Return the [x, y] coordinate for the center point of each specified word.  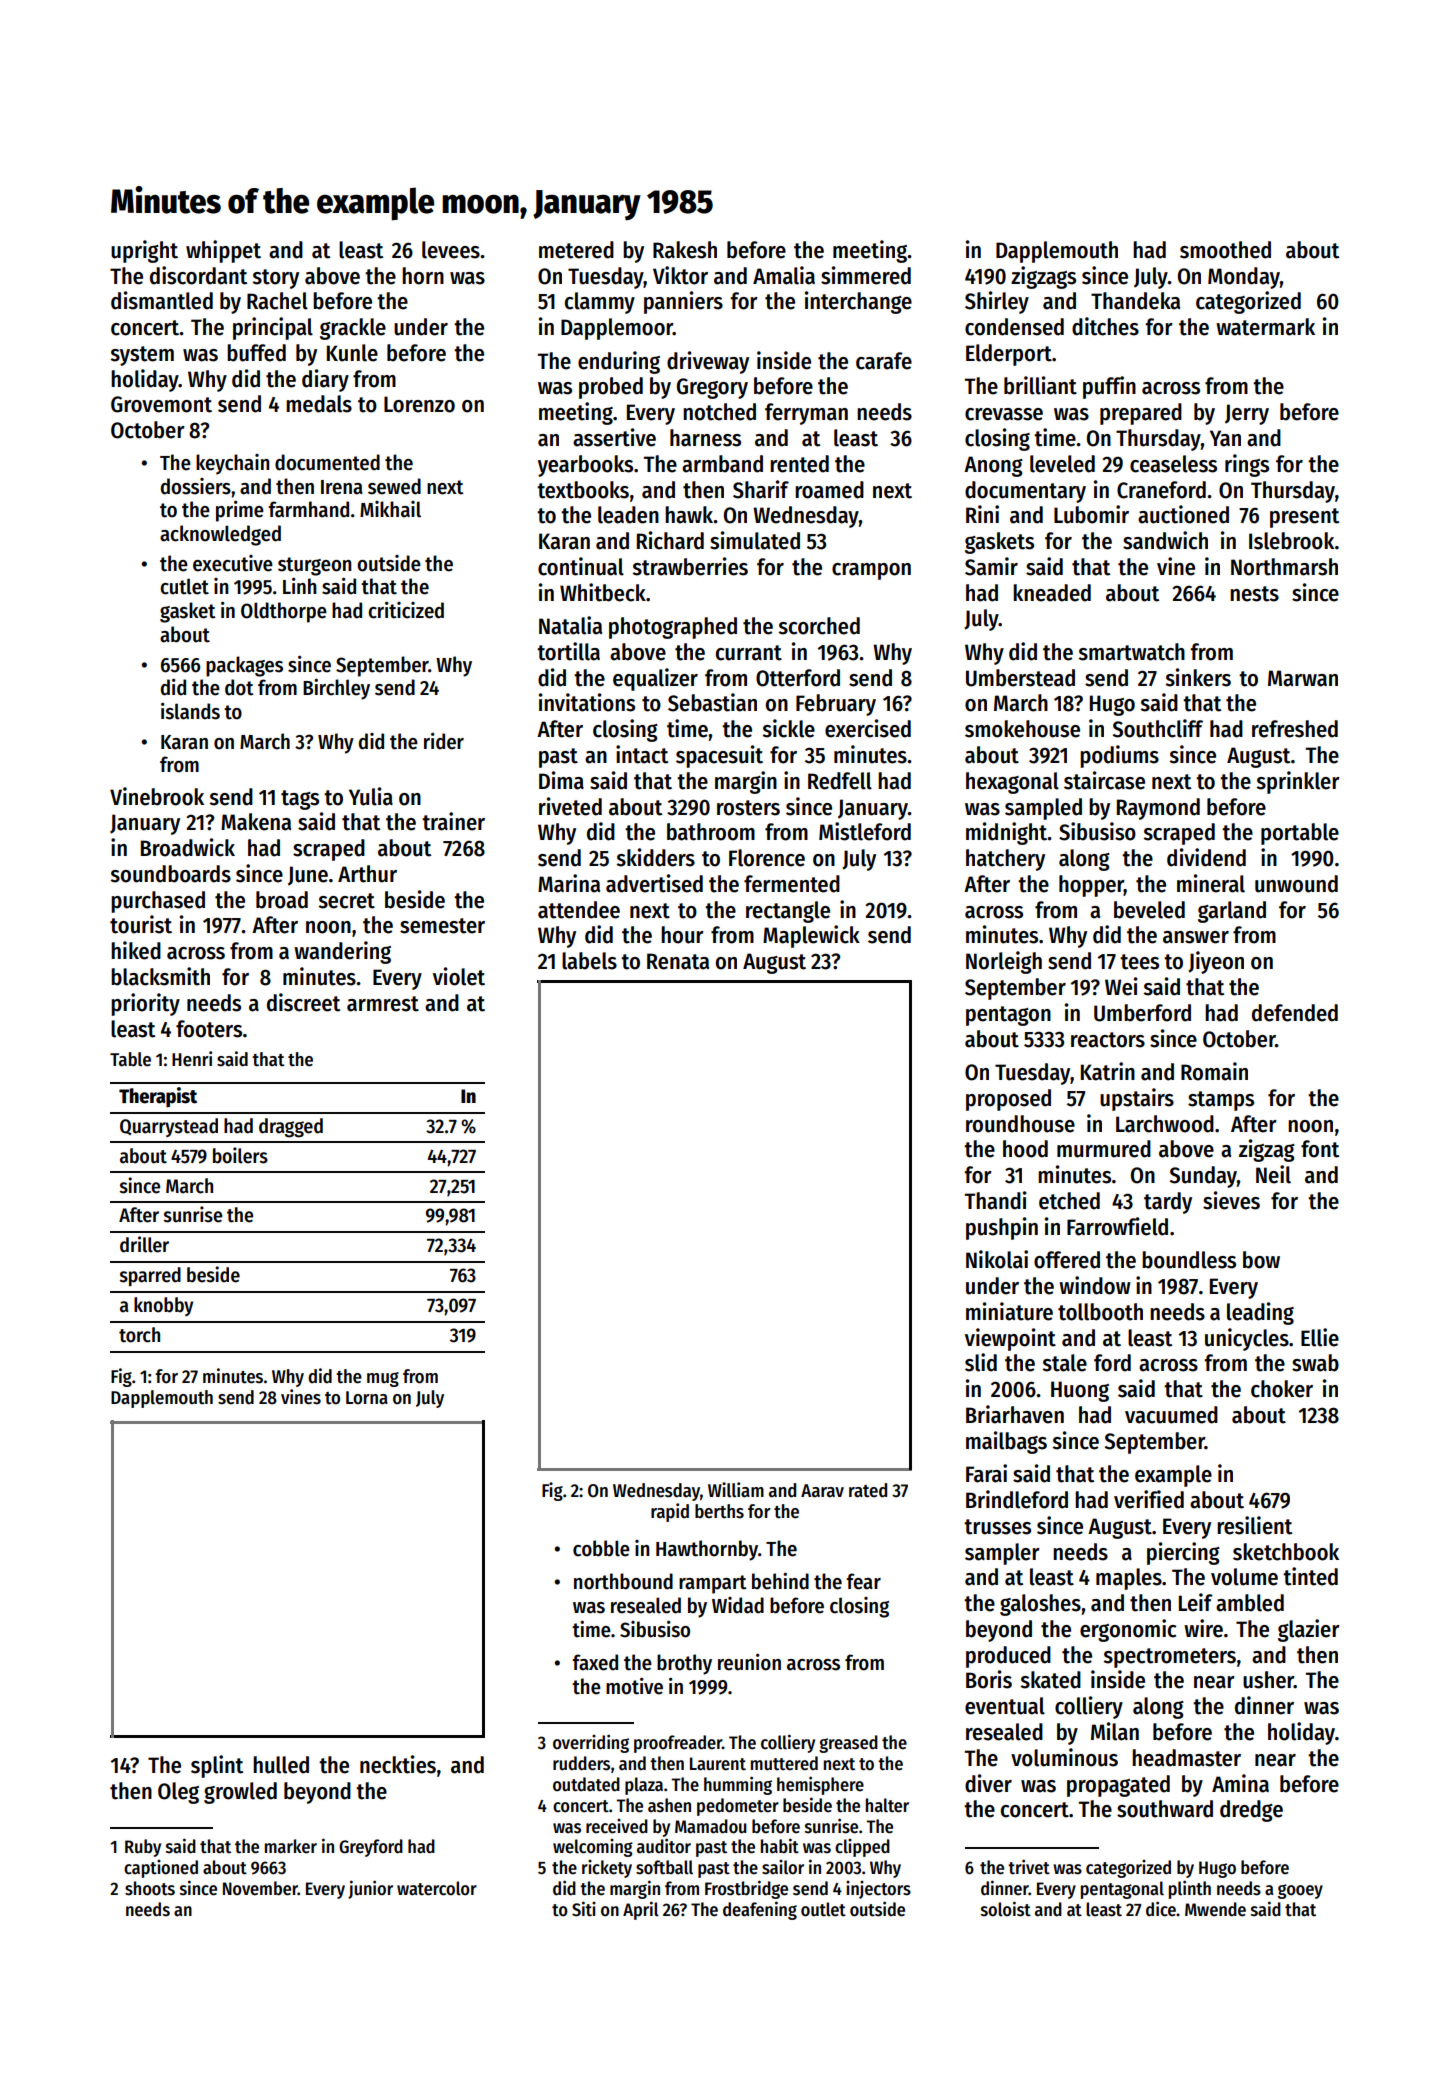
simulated [755, 540]
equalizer [655, 679]
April [641, 1910]
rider [444, 741]
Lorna [367, 1398]
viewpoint [1010, 1339]
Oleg [178, 1793]
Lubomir [1091, 514]
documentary [1025, 492]
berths [719, 1511]
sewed [394, 486]
